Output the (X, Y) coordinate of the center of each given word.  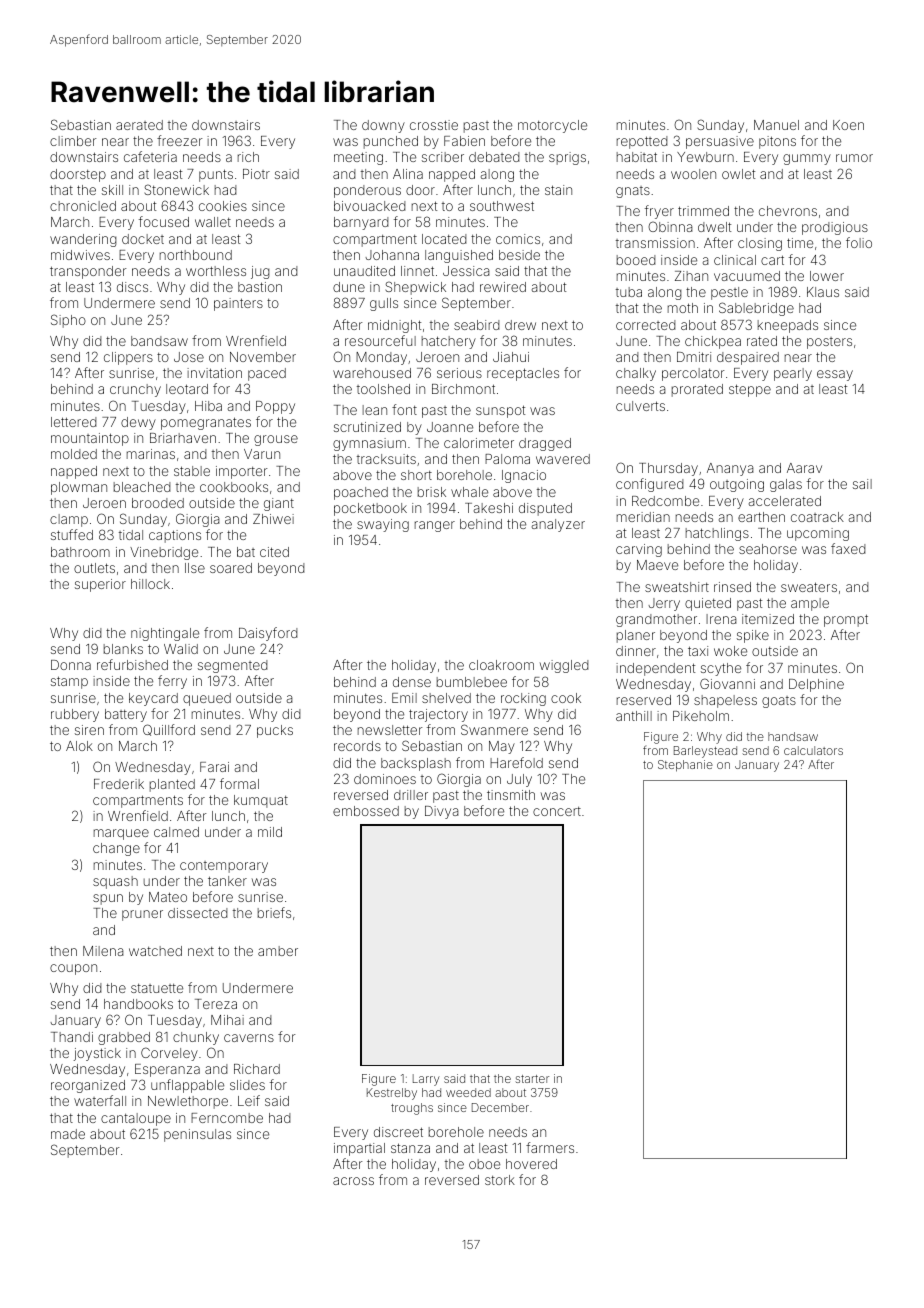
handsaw (793, 736)
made (68, 1134)
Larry (426, 1080)
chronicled (83, 206)
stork (500, 1180)
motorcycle (552, 126)
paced (267, 374)
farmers (550, 1147)
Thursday (668, 469)
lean (375, 410)
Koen (848, 125)
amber (278, 951)
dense (412, 682)
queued (207, 699)
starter (532, 1079)
